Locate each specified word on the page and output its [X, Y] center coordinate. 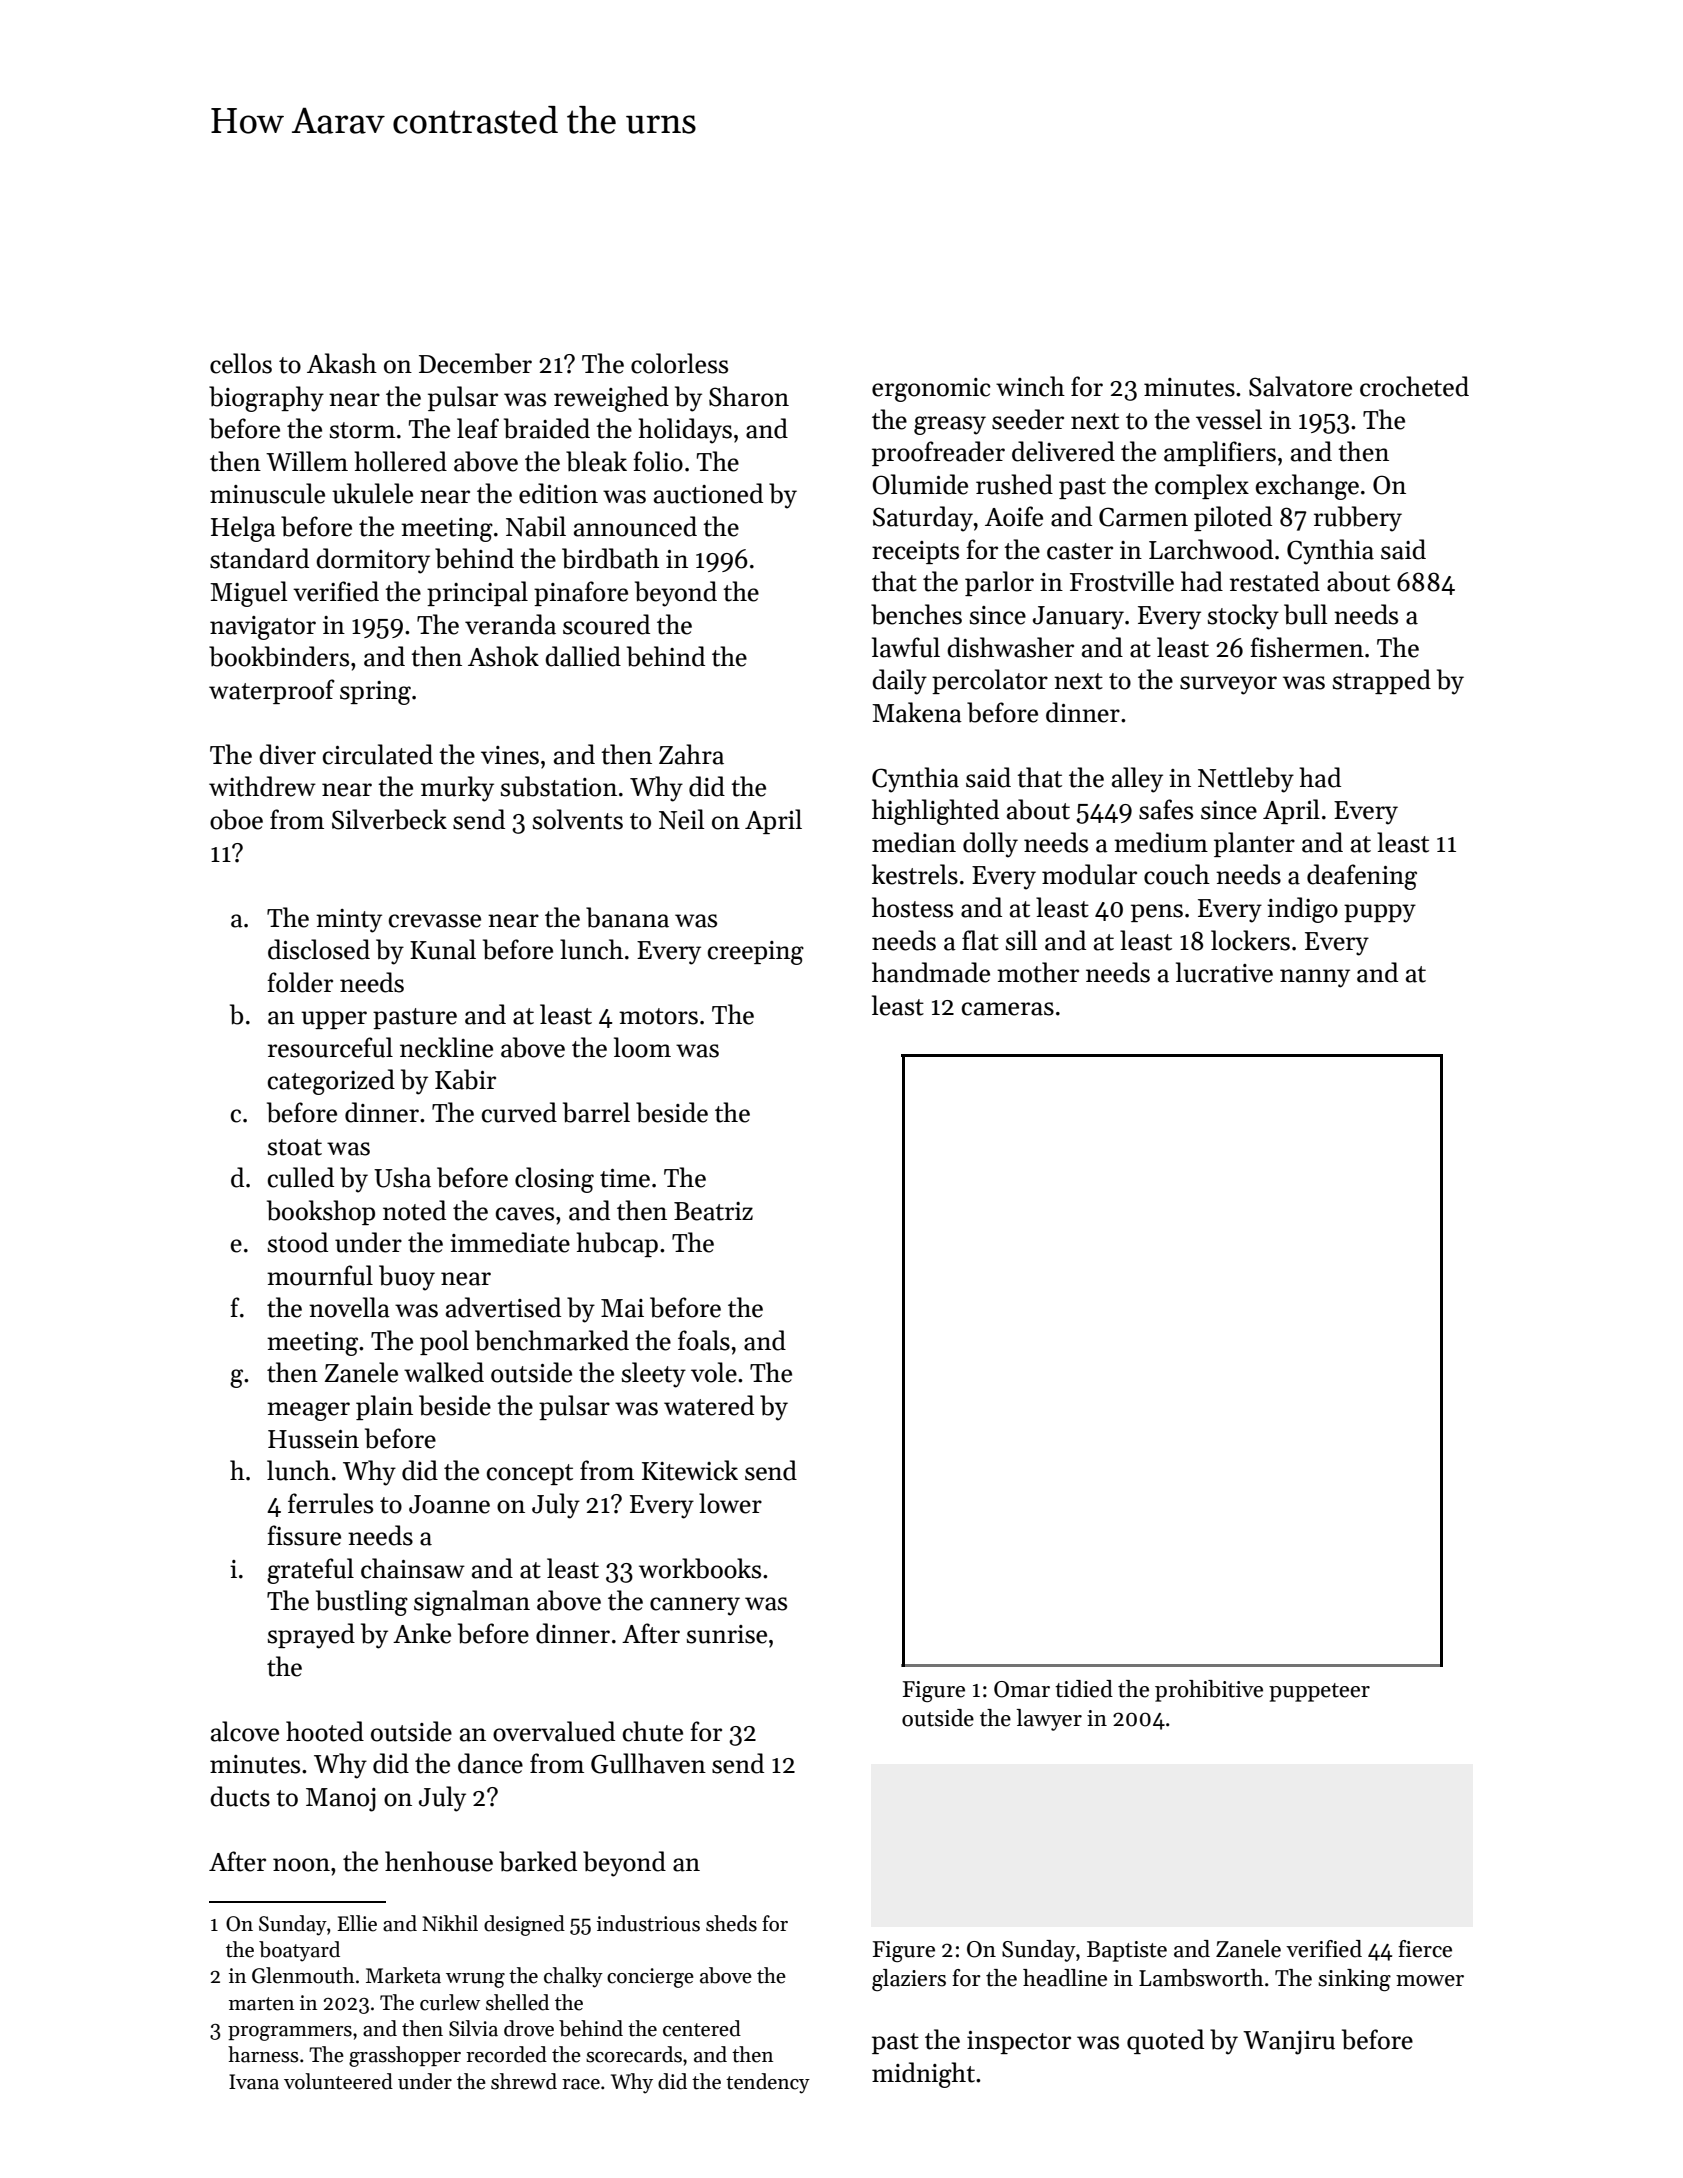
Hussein [313, 1439]
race [581, 2084]
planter [1254, 844]
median [914, 842]
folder [300, 982]
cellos [241, 363]
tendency [768, 2083]
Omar [1022, 1689]
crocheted [1414, 386]
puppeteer [1319, 1692]
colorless [679, 363]
